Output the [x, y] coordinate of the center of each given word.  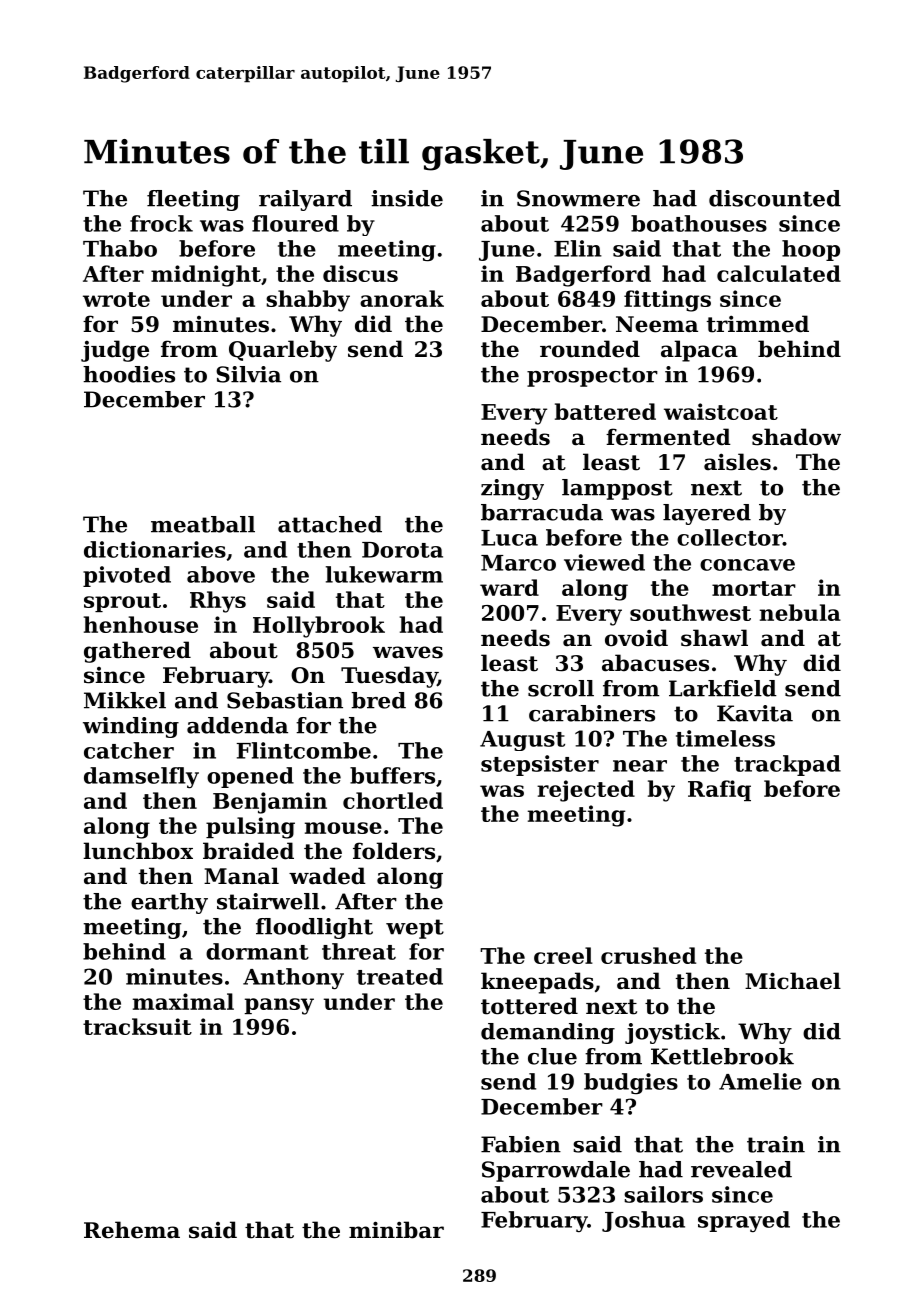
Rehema [132, 1230]
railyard [305, 200]
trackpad [787, 765]
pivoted [127, 576]
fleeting [193, 200]
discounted [775, 198]
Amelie [760, 1081]
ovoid [636, 638]
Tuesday [389, 677]
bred [378, 700]
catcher [129, 750]
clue [552, 1056]
